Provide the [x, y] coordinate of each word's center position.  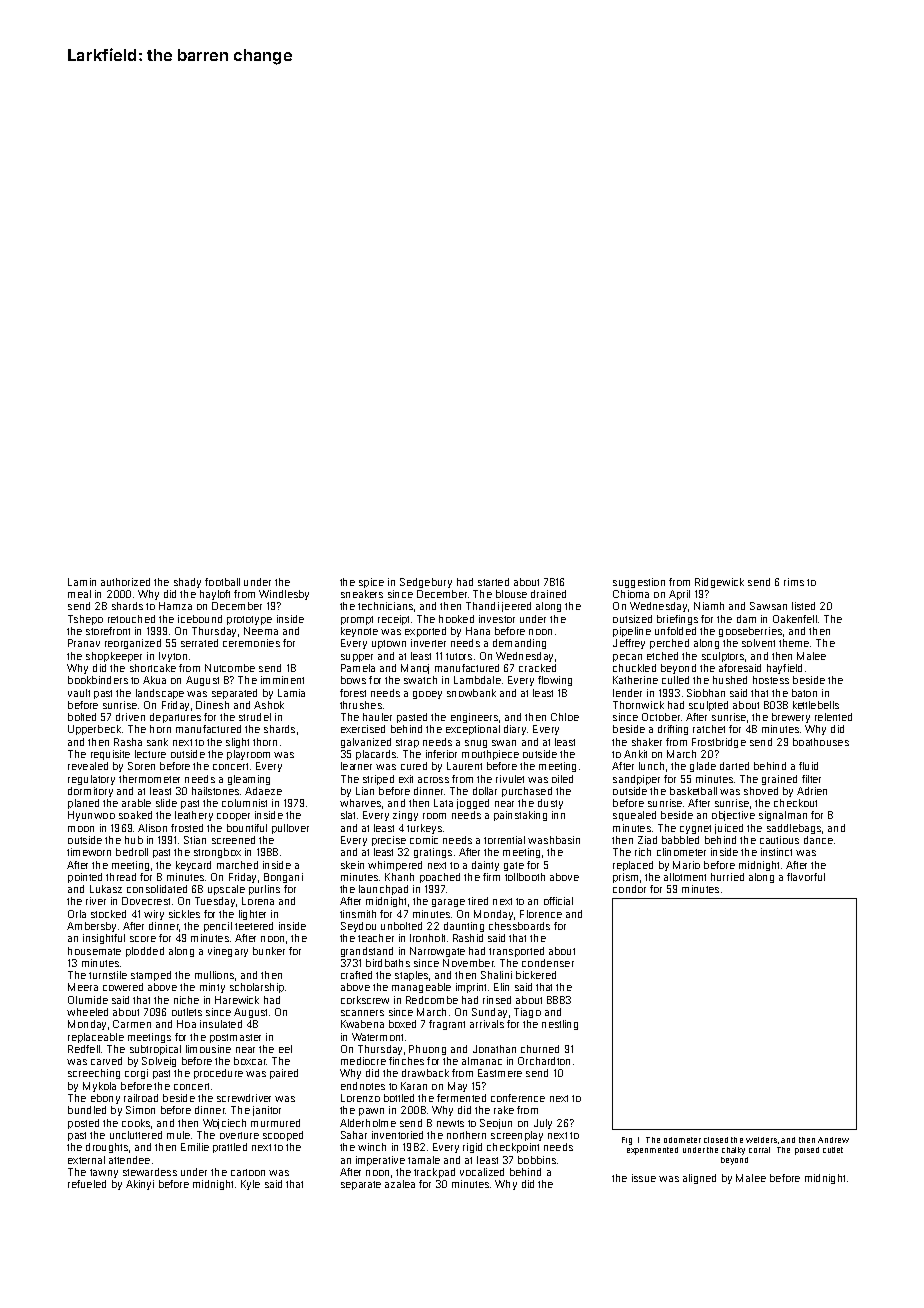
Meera [83, 987]
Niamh [709, 606]
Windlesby [284, 595]
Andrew [833, 1140]
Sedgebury [426, 583]
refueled [87, 1184]
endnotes [363, 1086]
